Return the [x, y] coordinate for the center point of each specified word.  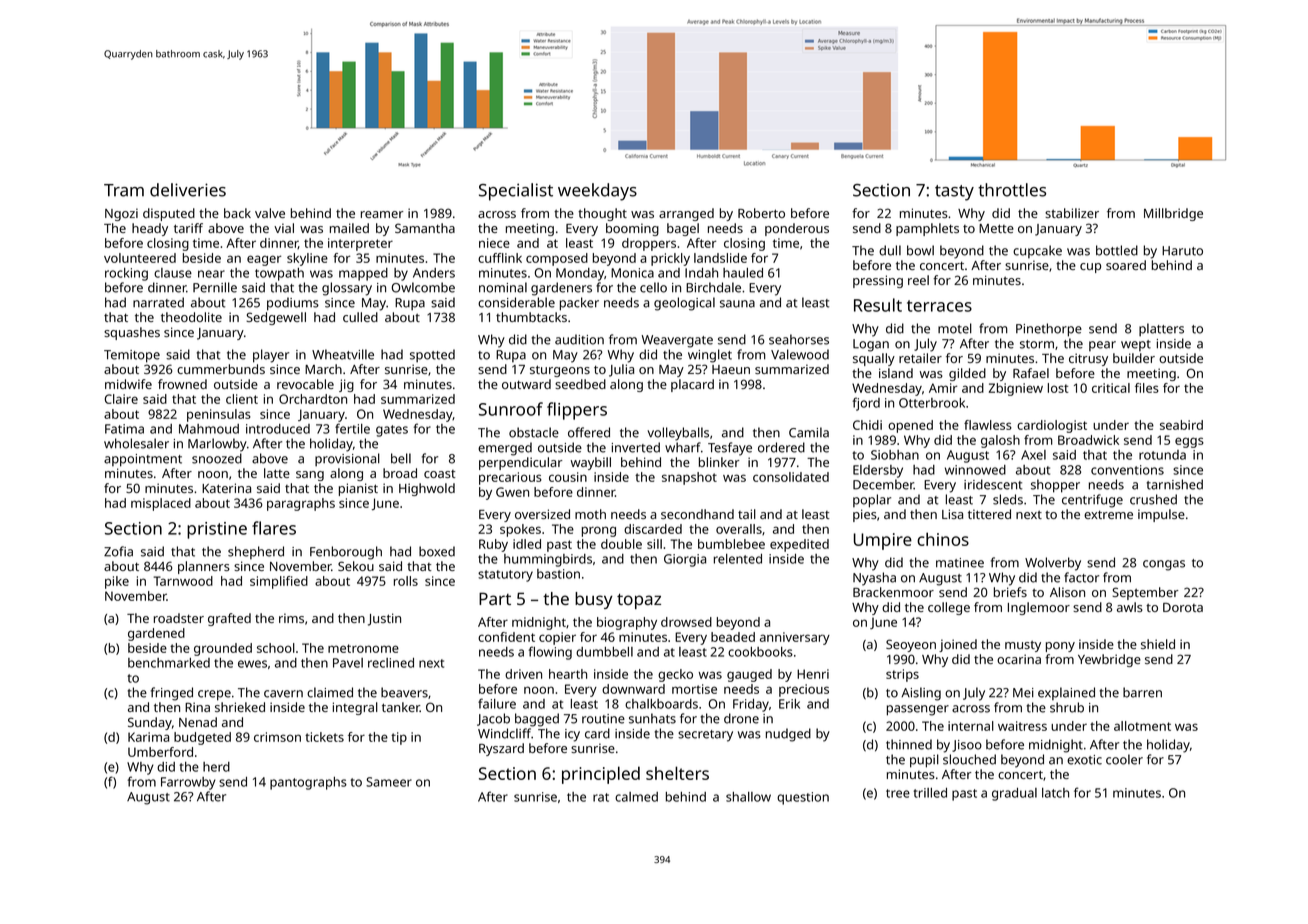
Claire [121, 399]
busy [594, 600]
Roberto [761, 213]
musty [1023, 646]
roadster [179, 618]
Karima [148, 737]
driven [523, 674]
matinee [960, 563]
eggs [1189, 442]
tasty [954, 193]
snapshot [689, 478]
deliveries [188, 190]
